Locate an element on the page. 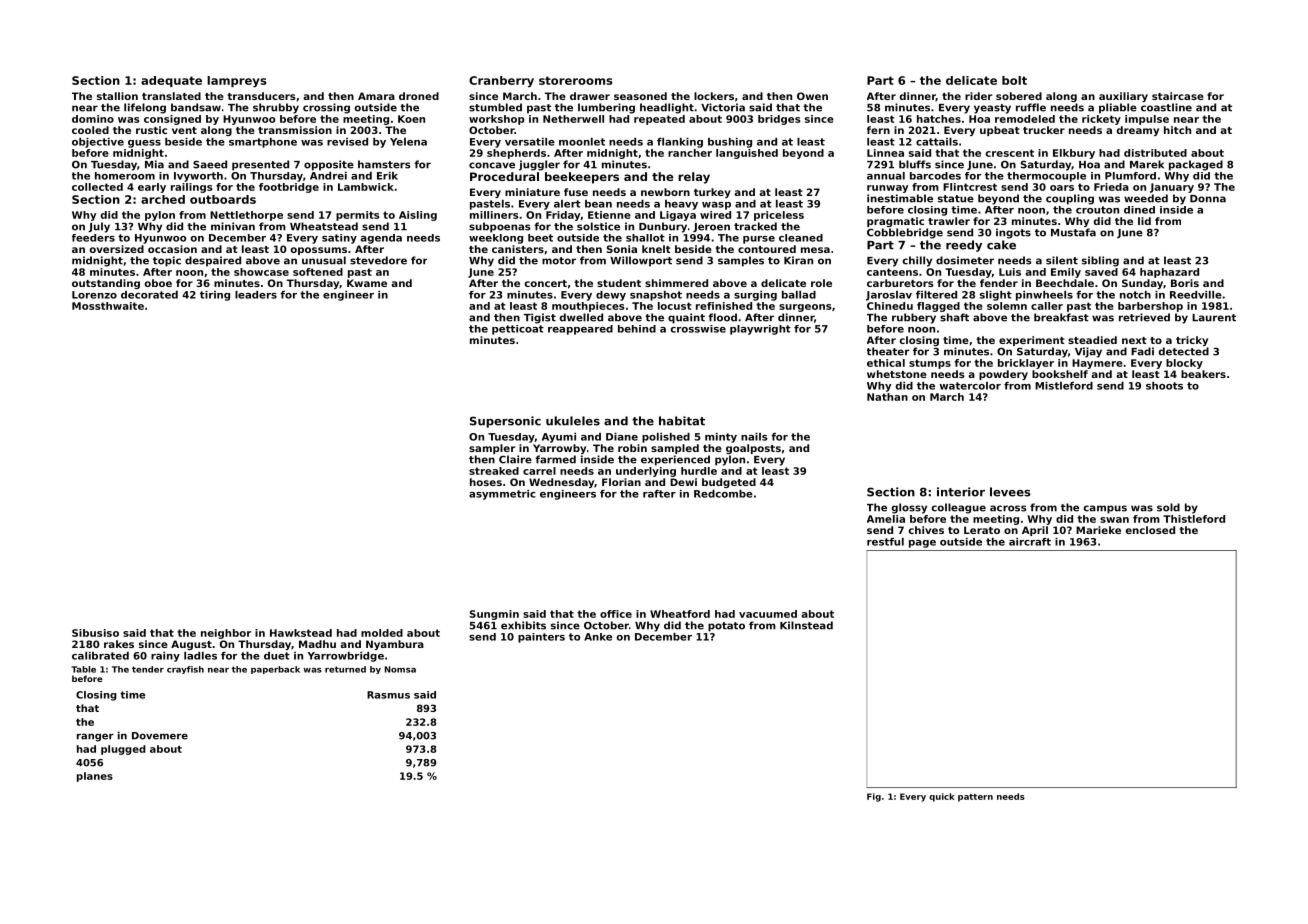  sibling is located at coordinates (1100, 261).
